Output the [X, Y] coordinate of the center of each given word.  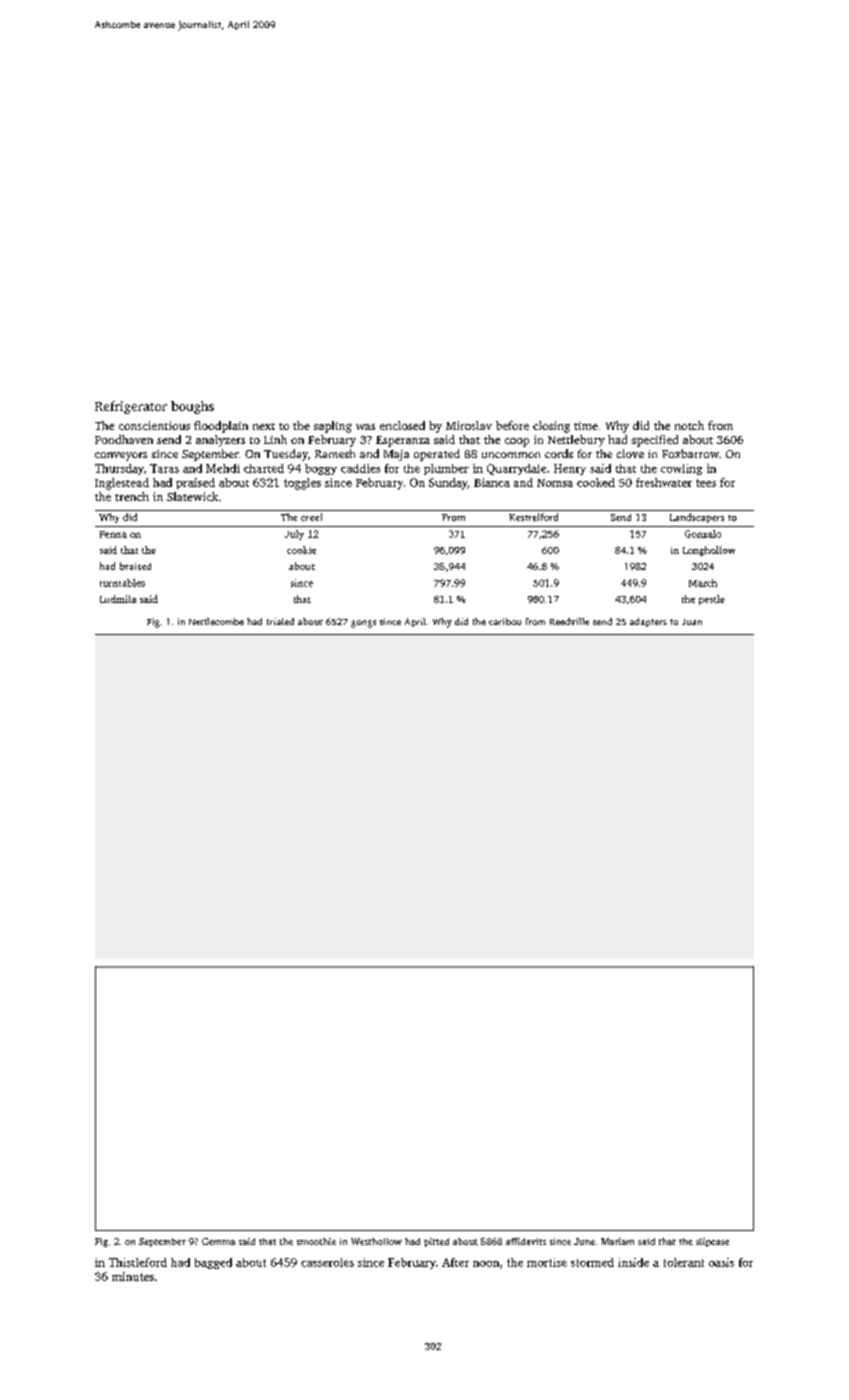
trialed [280, 621]
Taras [164, 468]
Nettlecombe [216, 621]
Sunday [448, 484]
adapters [648, 622]
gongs [363, 624]
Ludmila [118, 599]
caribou [505, 621]
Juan [692, 622]
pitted [436, 1242]
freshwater [664, 482]
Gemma [218, 1241]
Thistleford [138, 1262]
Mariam [617, 1241]
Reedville [569, 621]
